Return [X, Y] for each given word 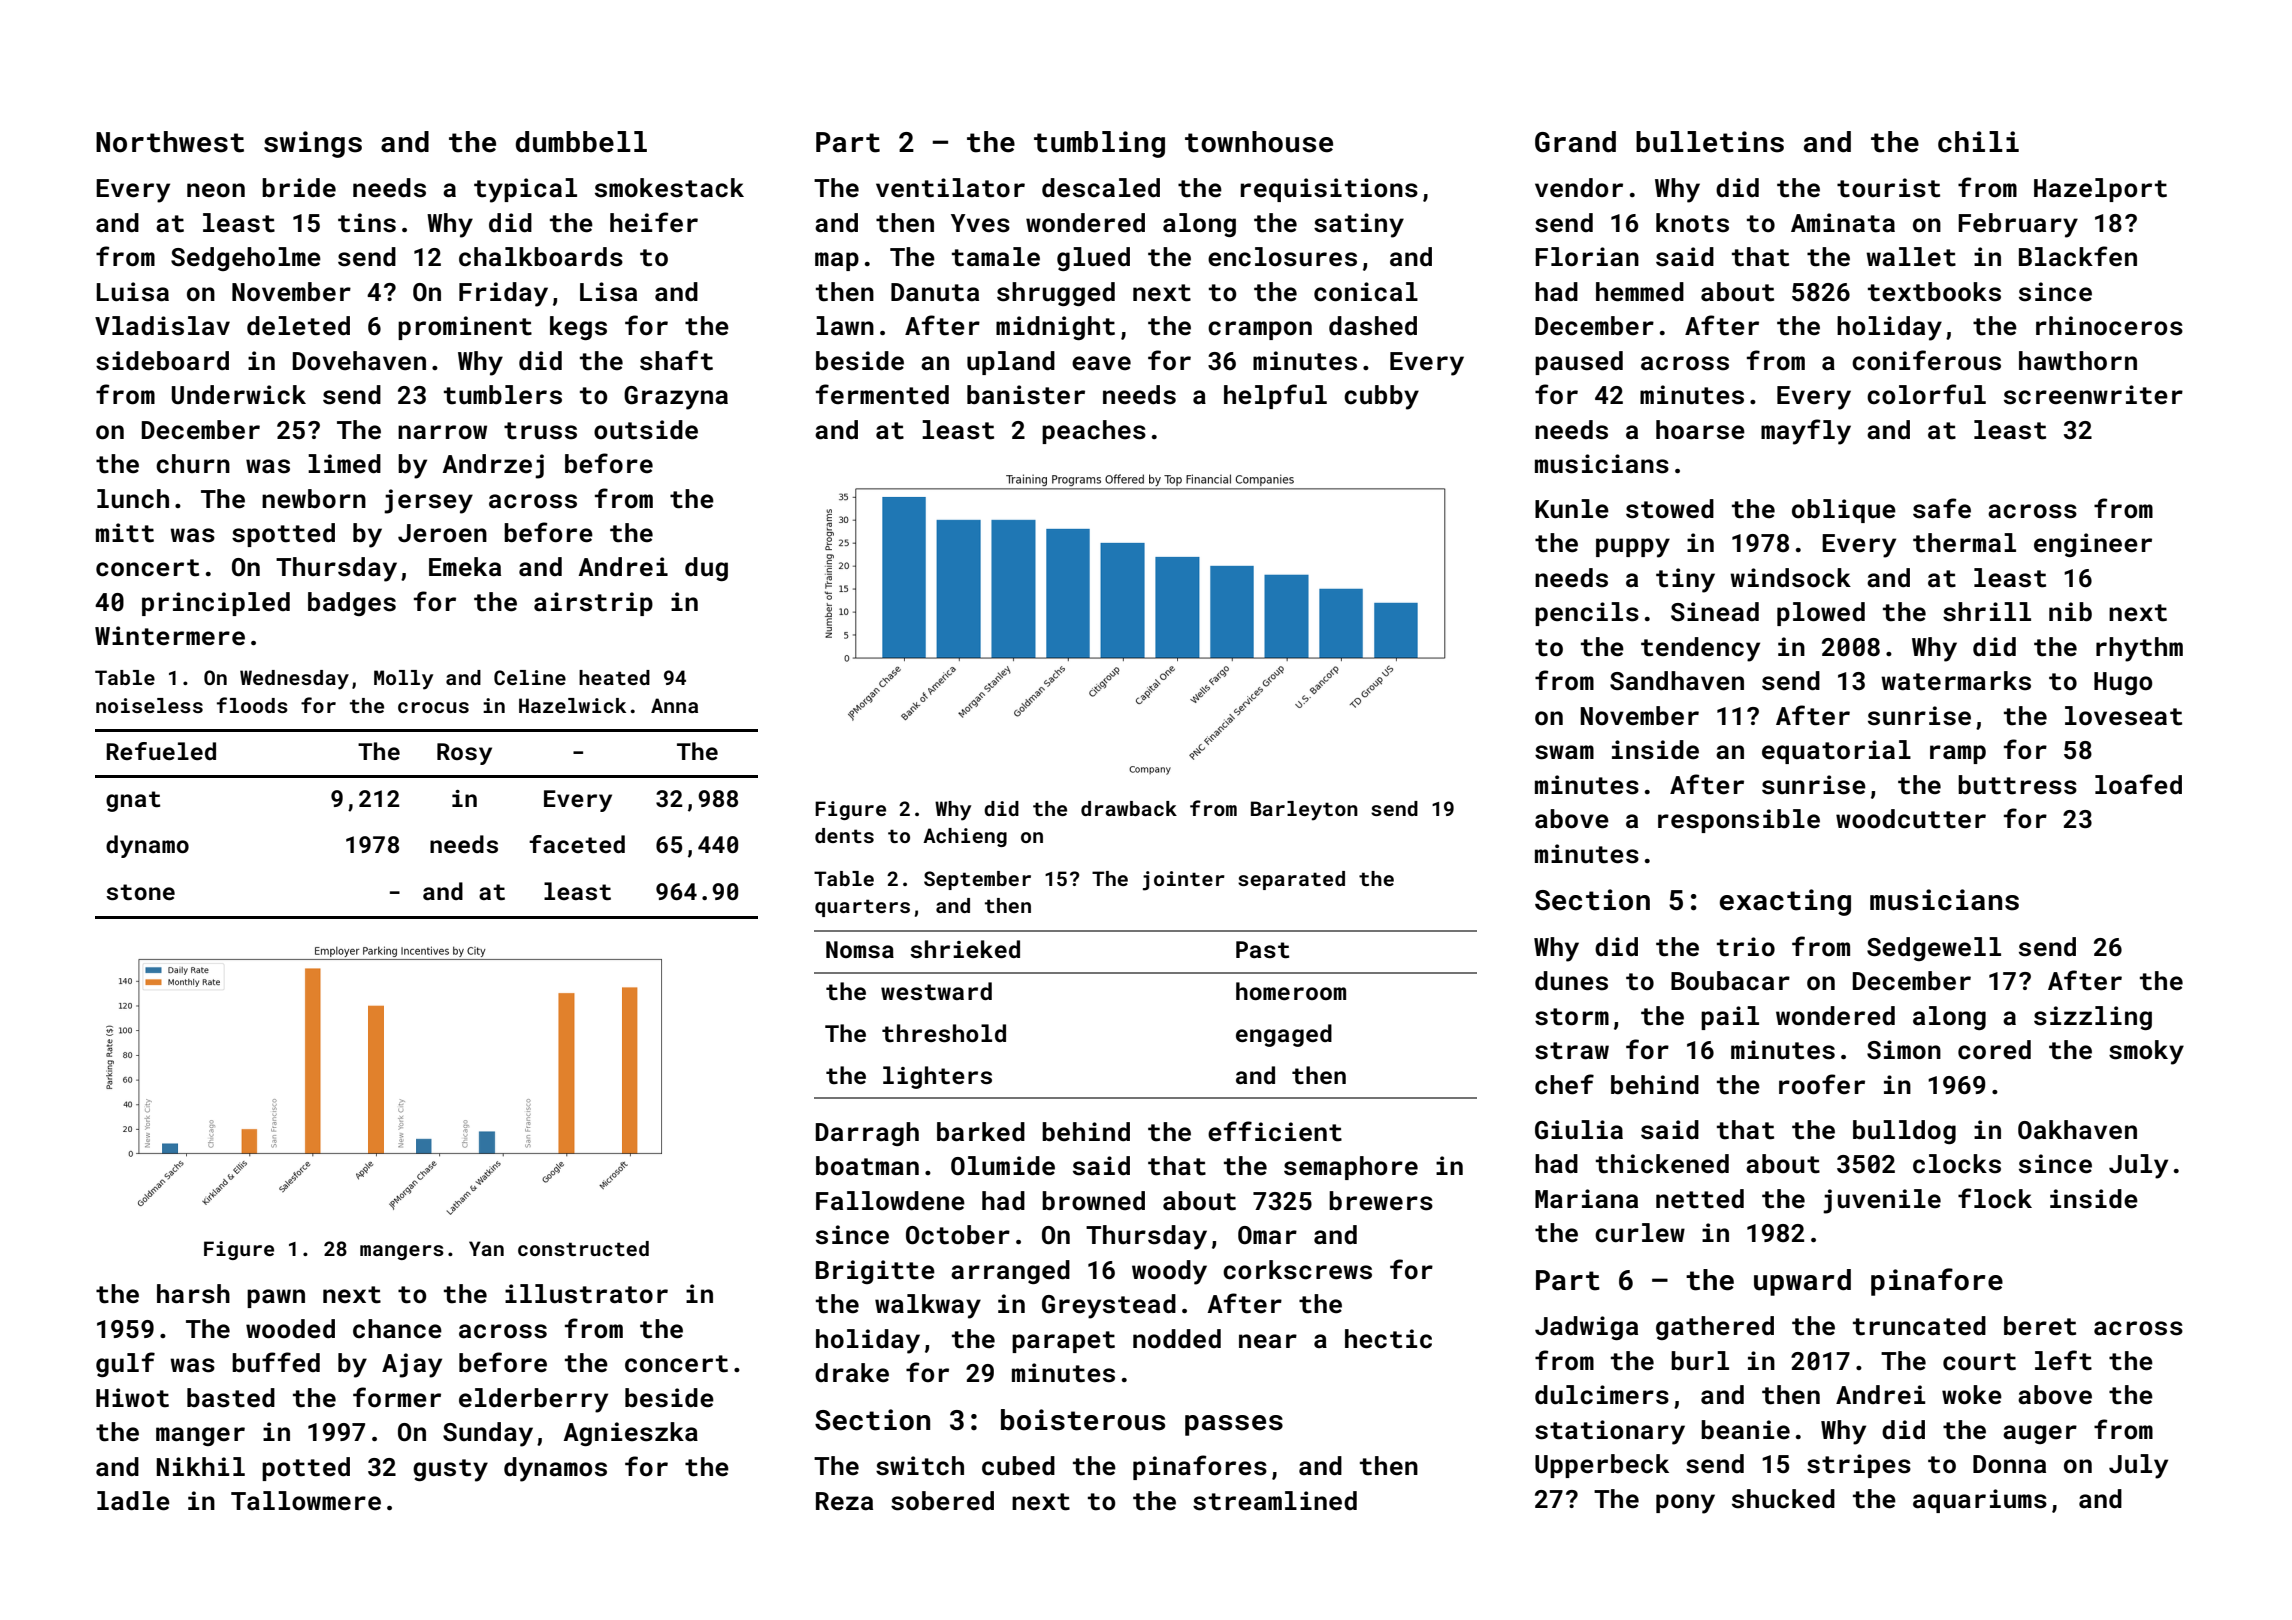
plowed [1821, 614]
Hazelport [2100, 190]
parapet [1063, 1342]
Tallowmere [306, 1501]
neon [216, 190]
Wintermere [170, 636]
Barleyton [1304, 811]
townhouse [1259, 142]
